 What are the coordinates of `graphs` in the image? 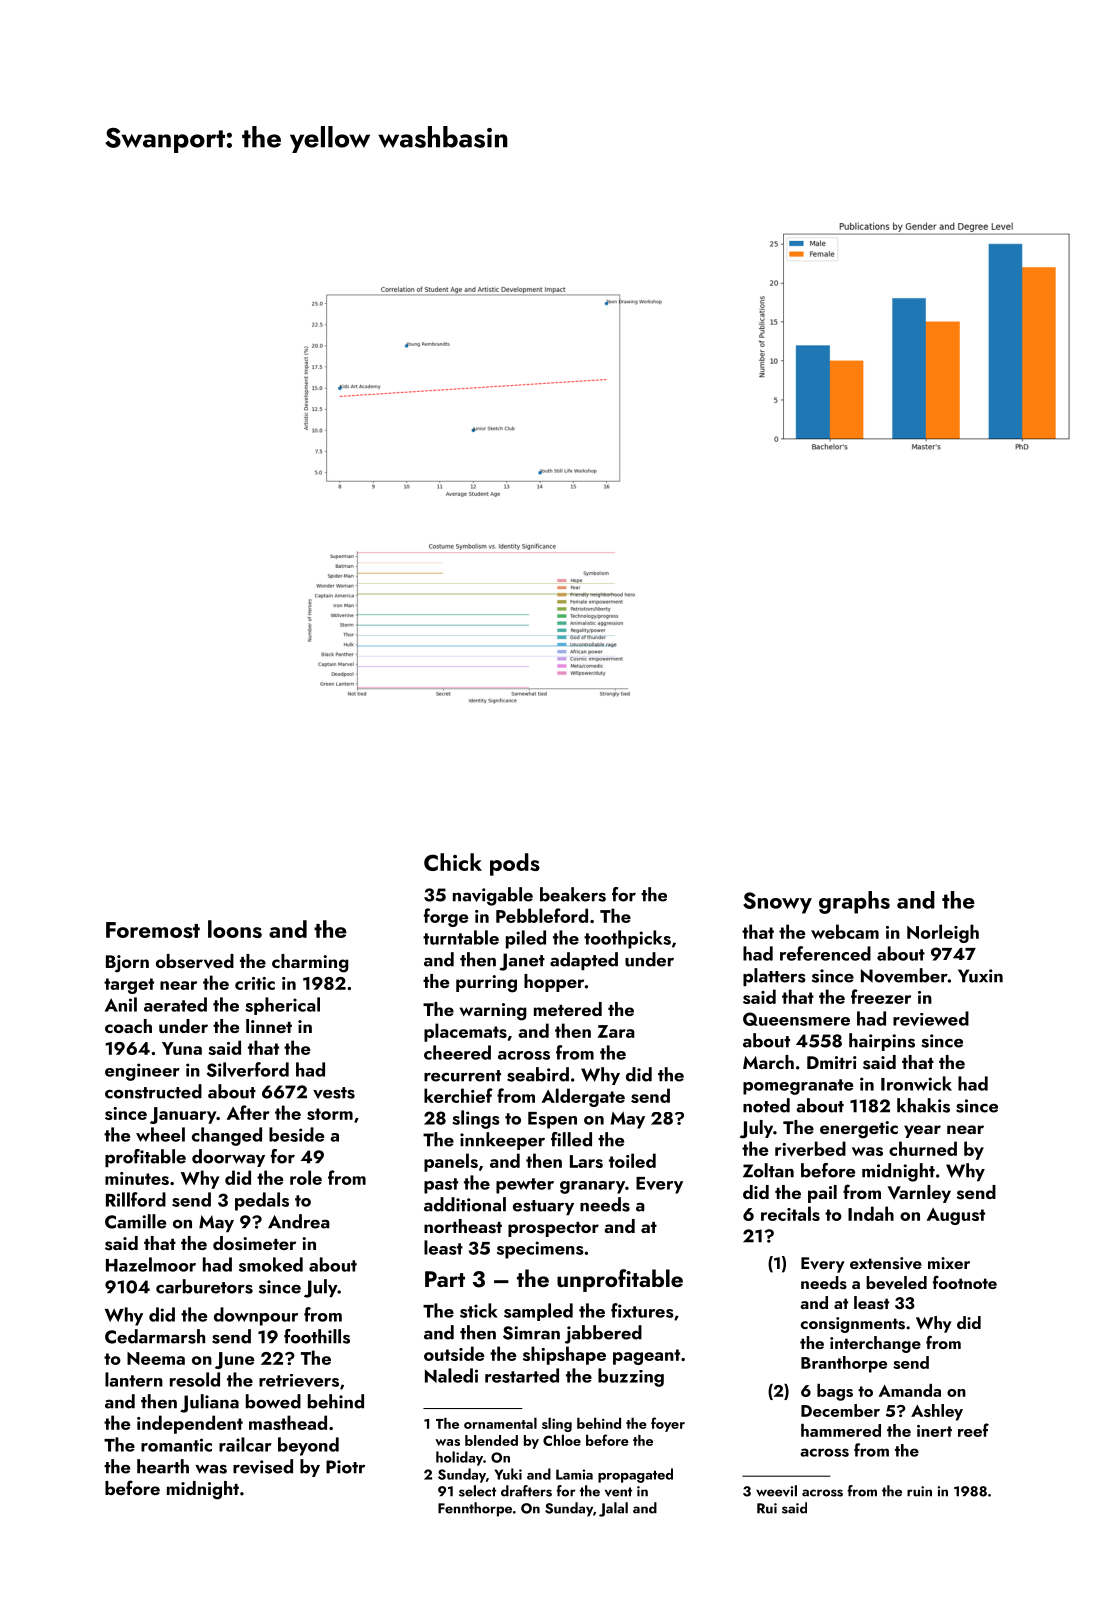 It's located at (854, 902).
